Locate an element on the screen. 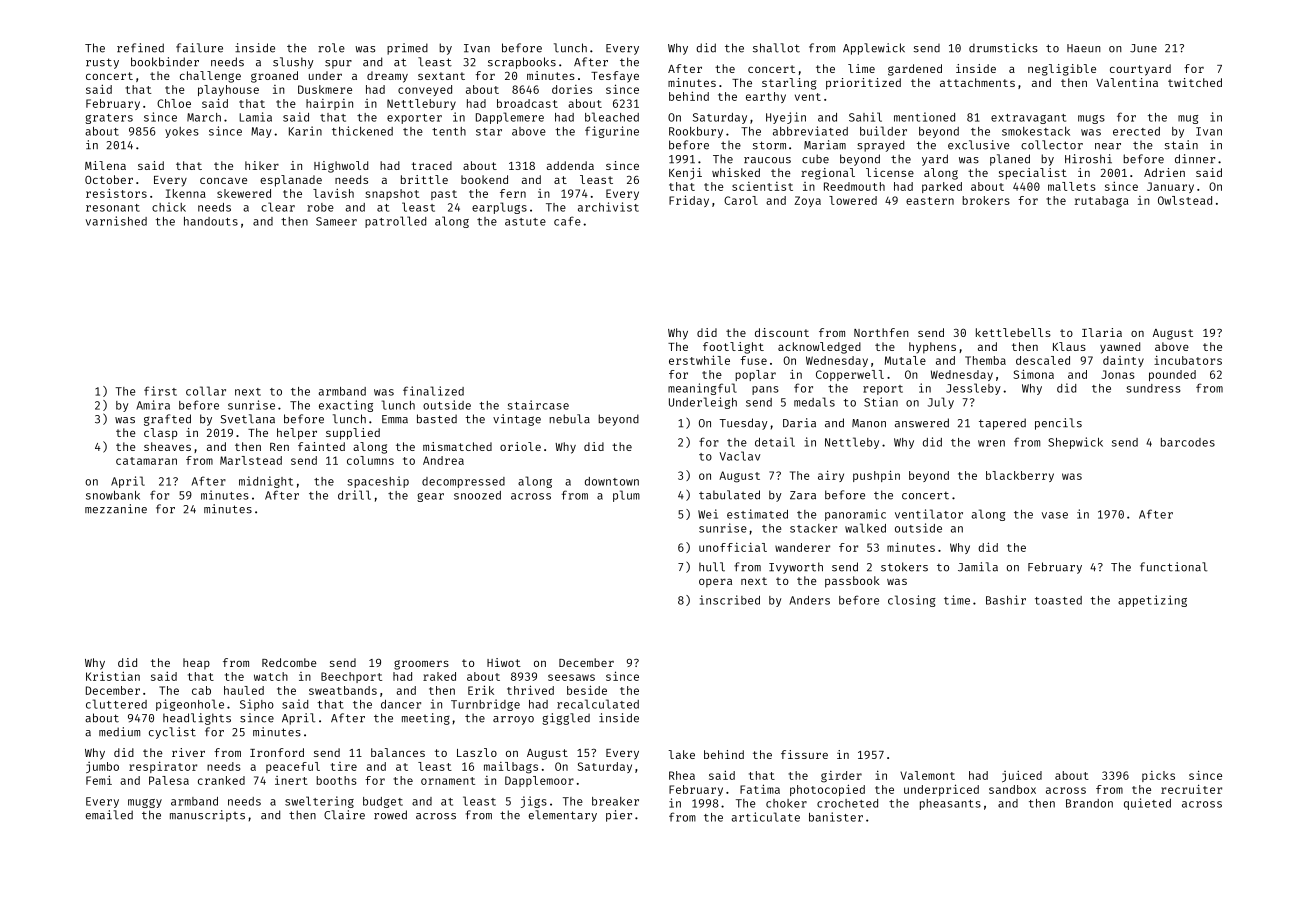  Redcombe is located at coordinates (289, 662).
